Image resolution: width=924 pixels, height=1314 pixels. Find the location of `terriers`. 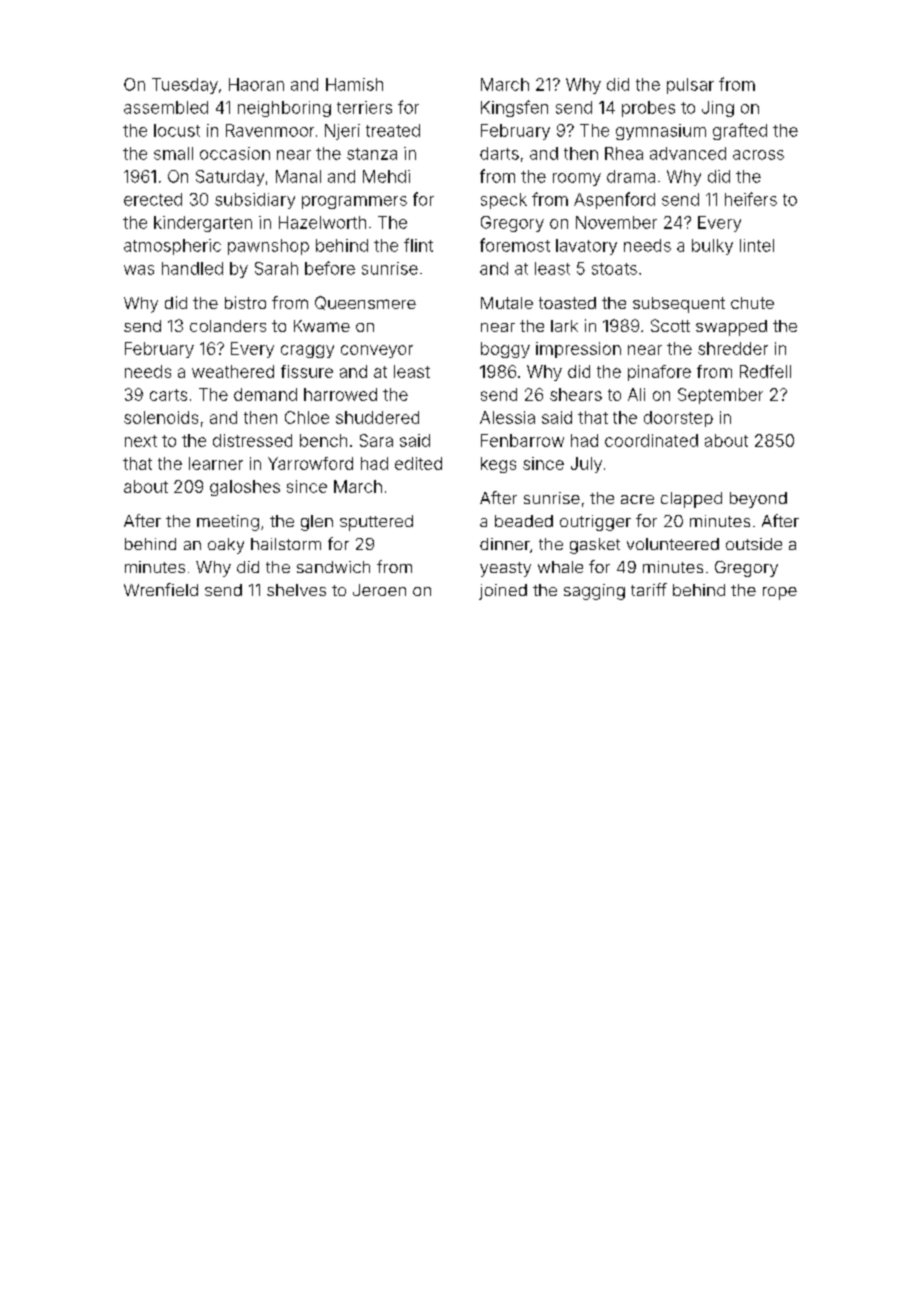

terriers is located at coordinates (364, 107).
